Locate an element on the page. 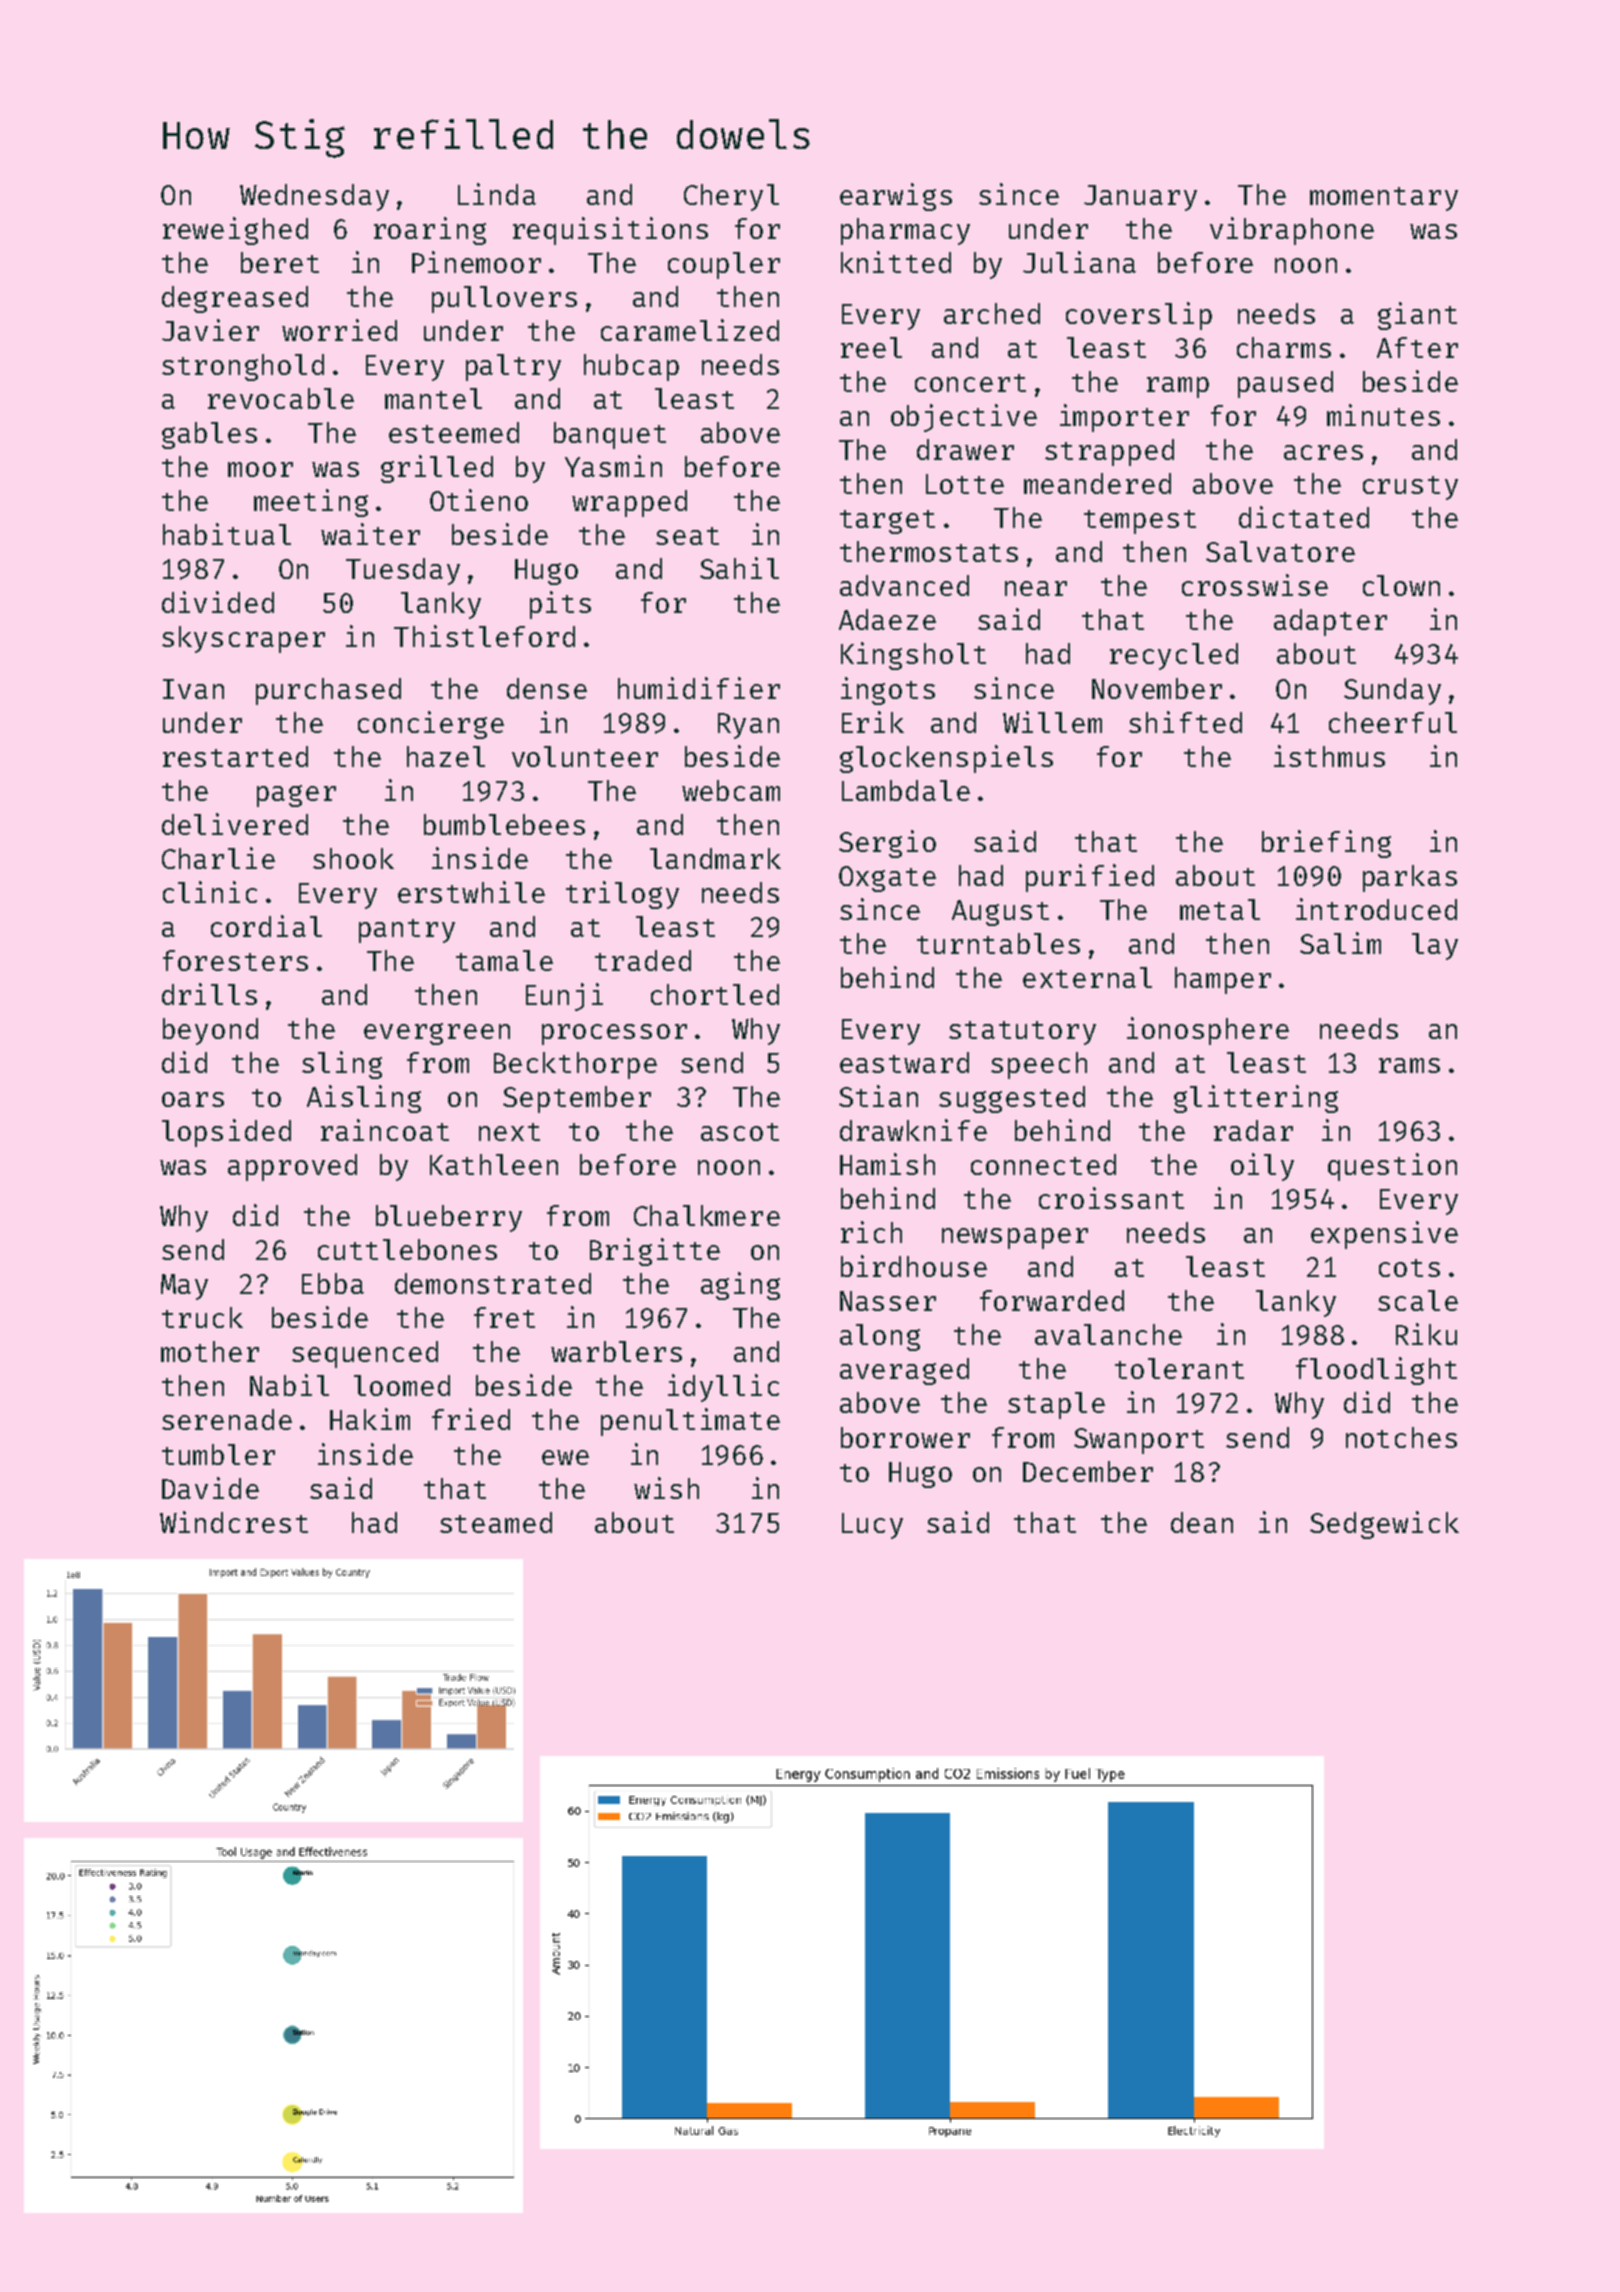  concierge is located at coordinates (431, 725).
